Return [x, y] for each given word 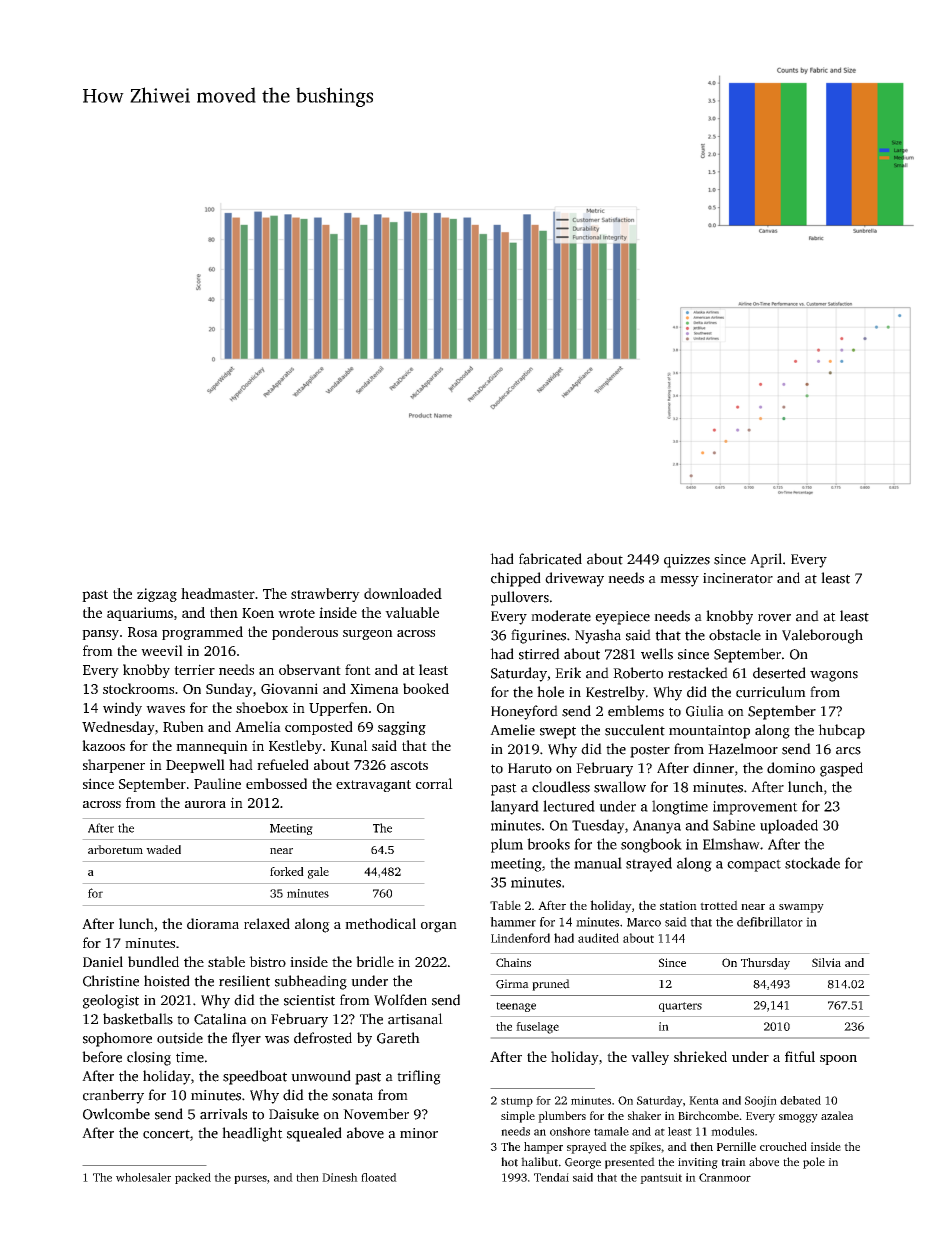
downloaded [403, 593]
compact [754, 865]
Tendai [551, 1177]
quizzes [687, 561]
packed [193, 1178]
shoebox [262, 707]
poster [650, 751]
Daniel [103, 961]
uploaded [789, 826]
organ [439, 927]
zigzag [157, 595]
